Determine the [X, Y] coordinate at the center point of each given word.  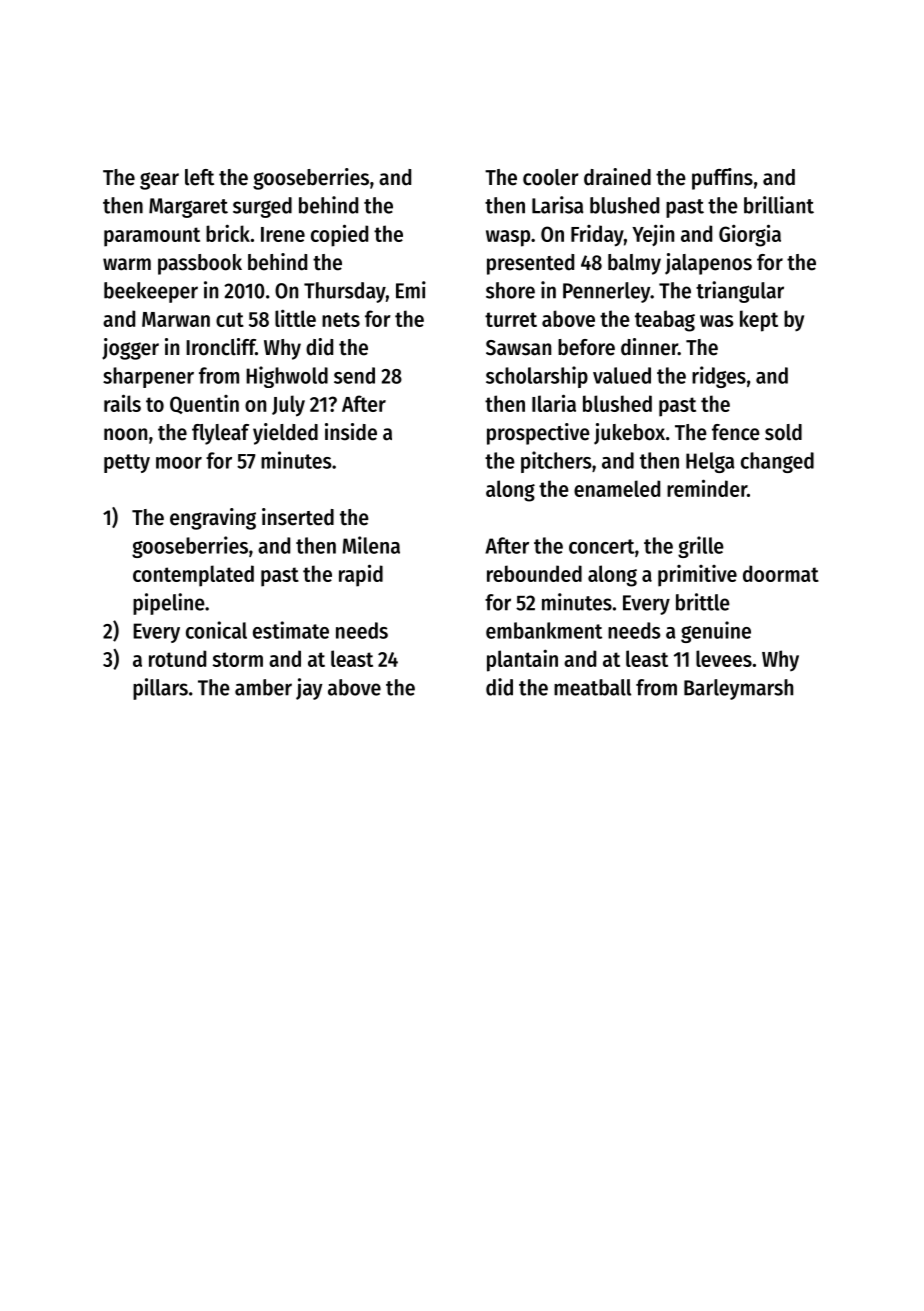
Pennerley [607, 292]
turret [511, 319]
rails [122, 403]
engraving [213, 519]
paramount [152, 237]
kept [759, 321]
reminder [707, 488]
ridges [719, 377]
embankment [544, 630]
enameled [617, 488]
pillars [160, 689]
